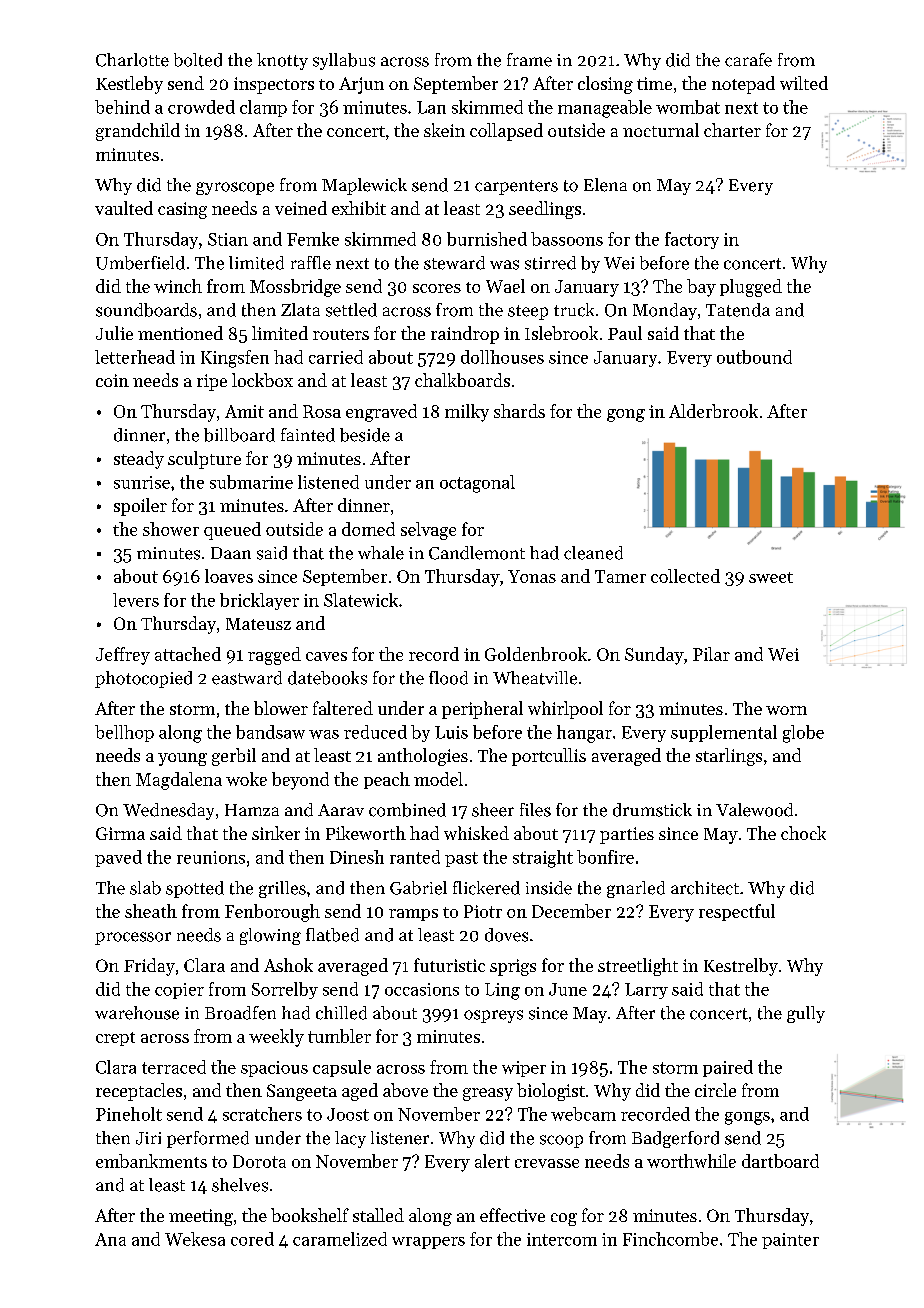 This screenshot has height=1308, width=924. Describe the element at coordinates (528, 312) in the screenshot. I see `steep` at that location.
